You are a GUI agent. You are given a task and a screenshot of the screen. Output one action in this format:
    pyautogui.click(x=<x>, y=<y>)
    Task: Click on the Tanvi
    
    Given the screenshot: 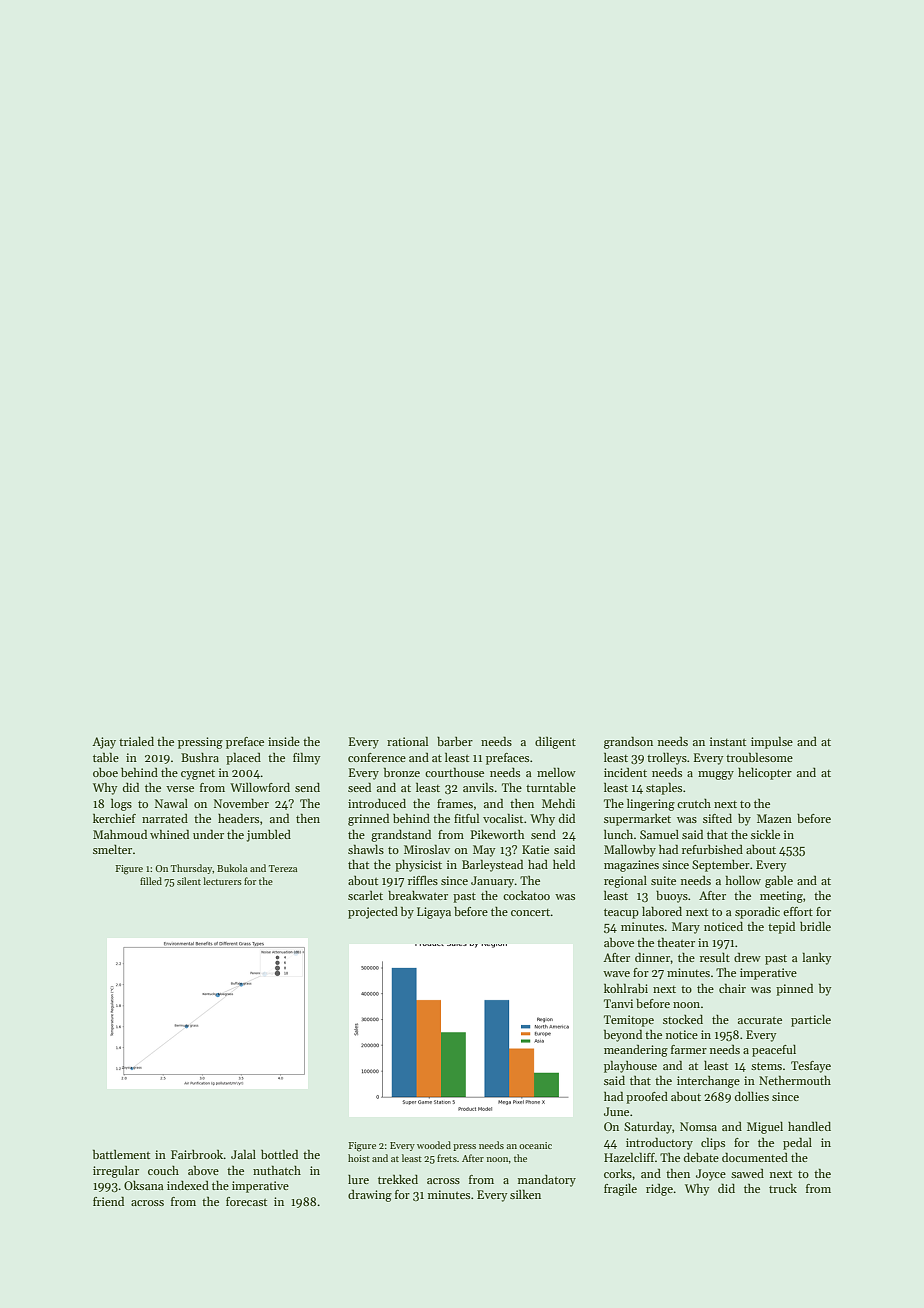 What is the action you would take?
    pyautogui.click(x=618, y=1003)
